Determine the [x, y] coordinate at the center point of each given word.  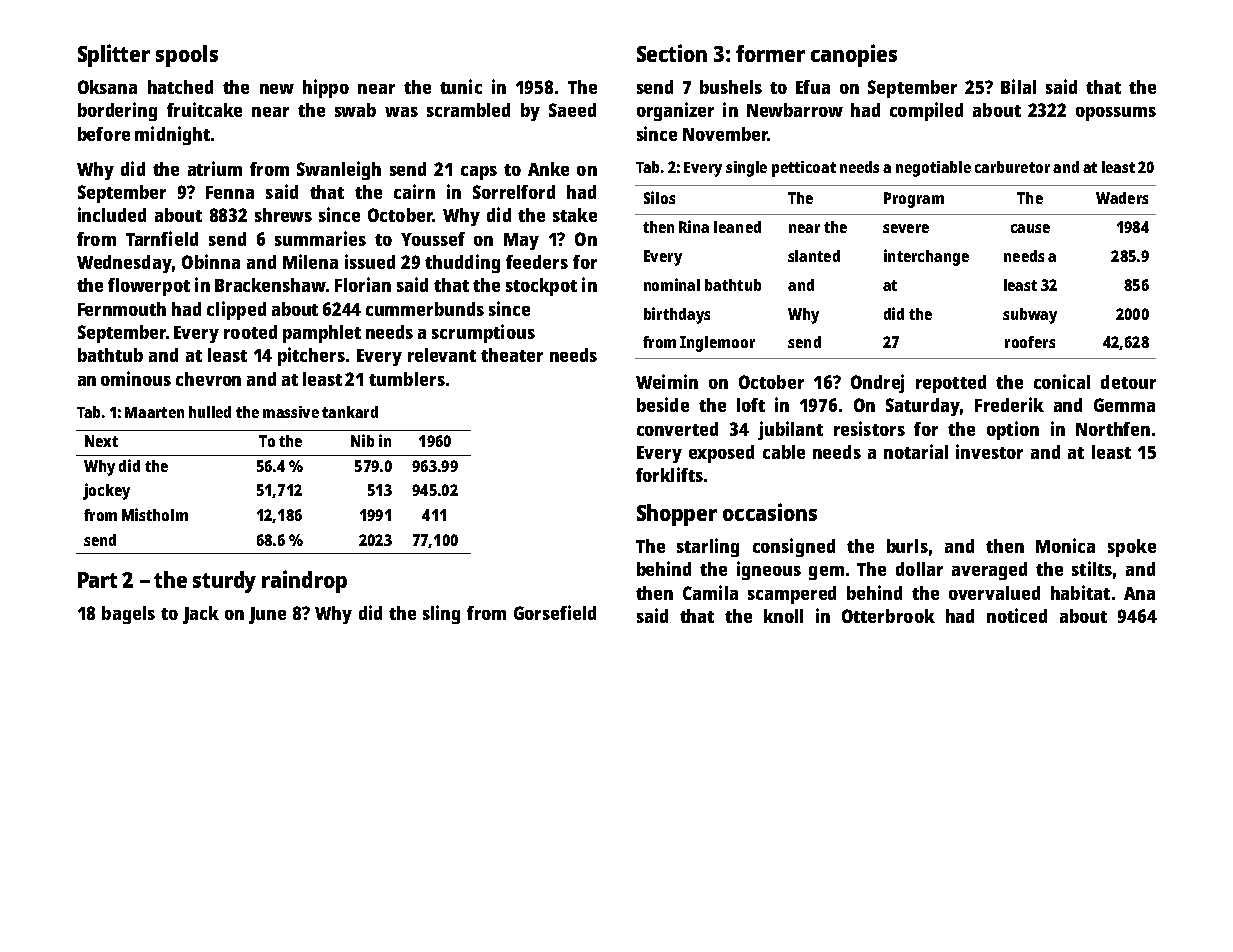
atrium [215, 168]
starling [708, 547]
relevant [442, 355]
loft [751, 405]
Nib [362, 440]
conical [1062, 381]
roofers [1030, 342]
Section [672, 53]
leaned [737, 227]
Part [97, 580]
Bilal [1018, 86]
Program [914, 200]
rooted [250, 332]
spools [187, 56]
